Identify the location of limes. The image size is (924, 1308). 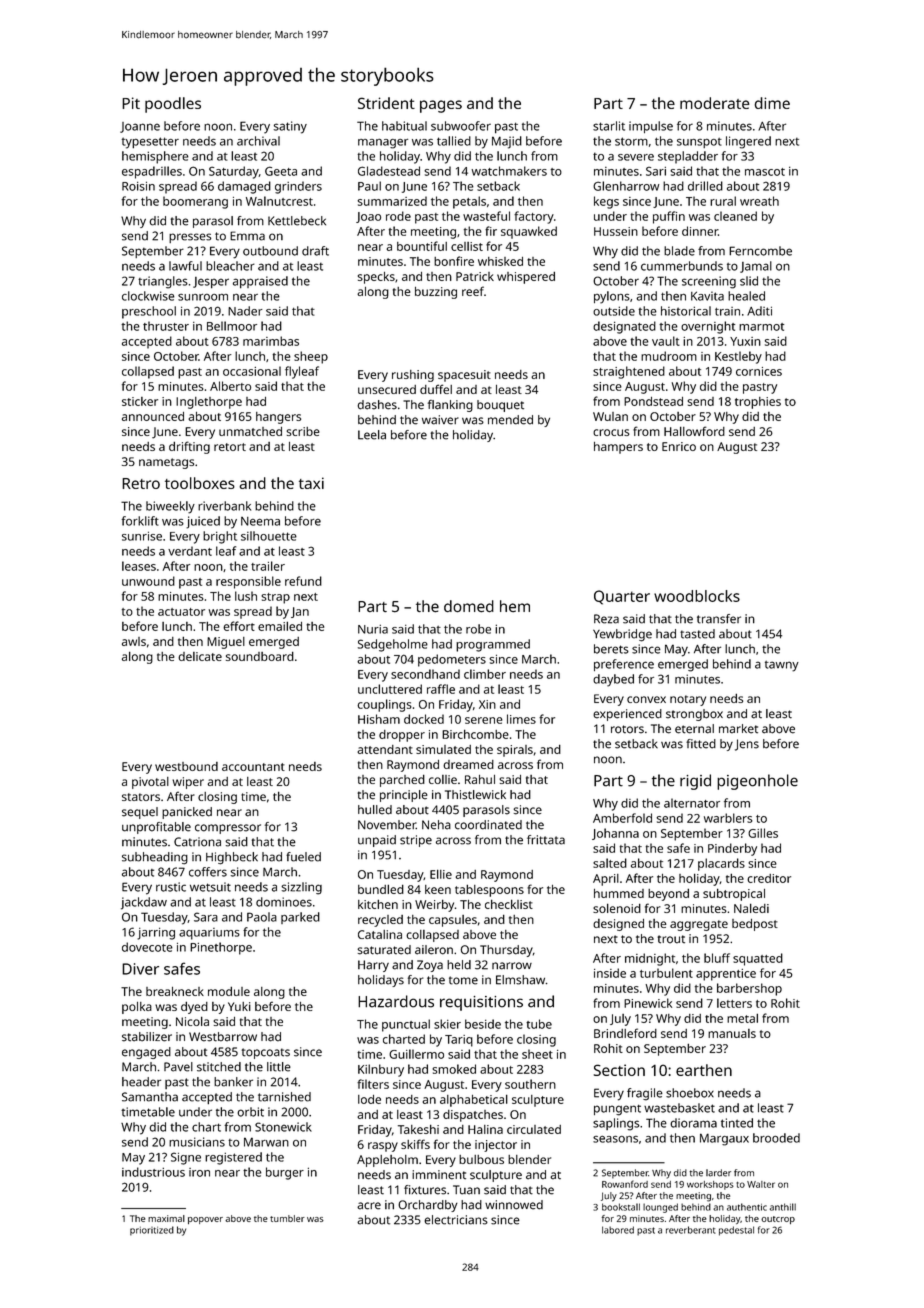
(521, 719).
